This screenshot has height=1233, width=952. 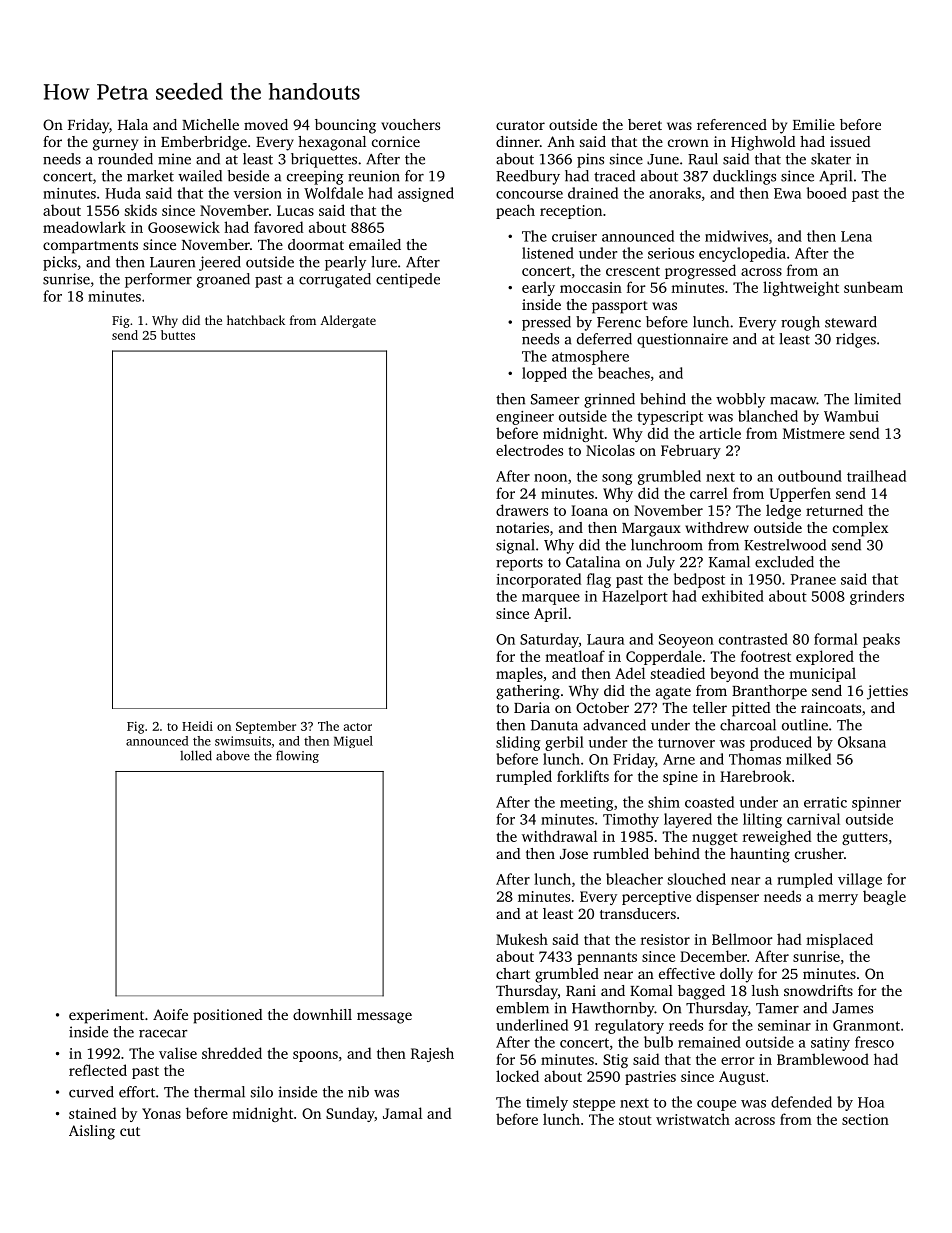 I want to click on lolled, so click(x=196, y=755).
